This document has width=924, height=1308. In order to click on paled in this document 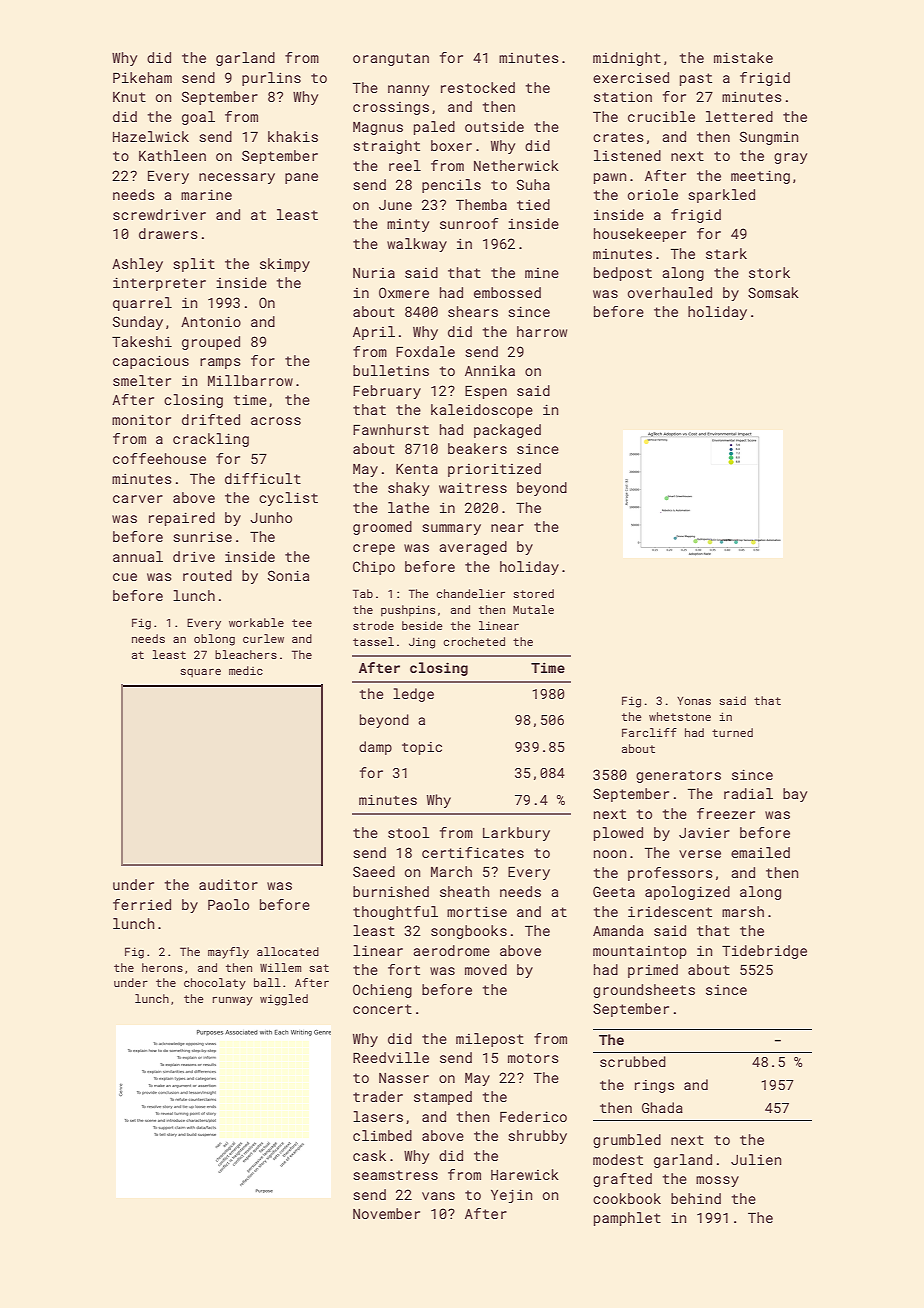, I will do `click(434, 128)`.
